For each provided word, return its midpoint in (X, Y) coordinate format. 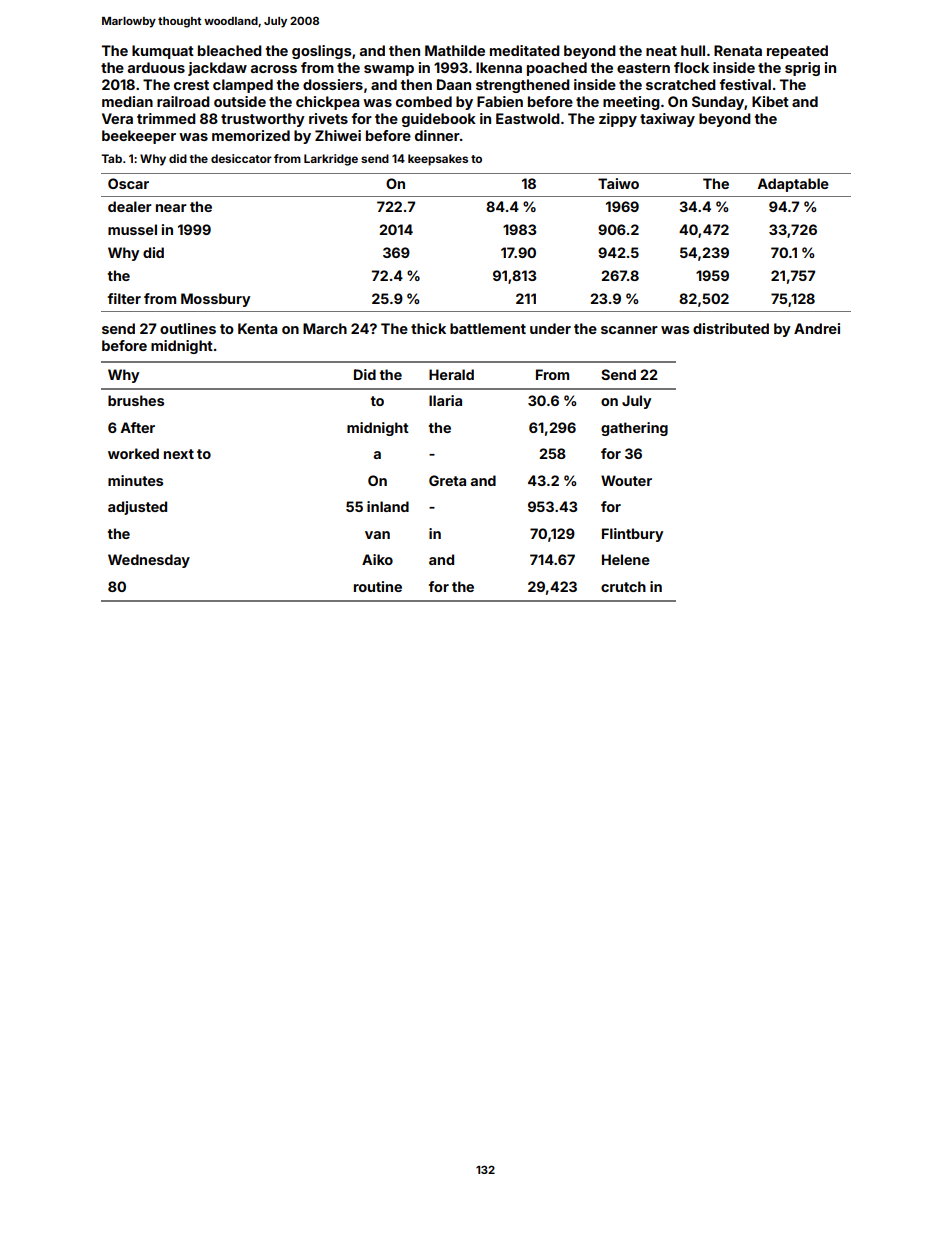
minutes (135, 480)
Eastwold (528, 118)
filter (124, 298)
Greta (447, 480)
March (325, 328)
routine (378, 586)
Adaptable (793, 185)
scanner (629, 330)
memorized (251, 135)
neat (661, 51)
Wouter (626, 480)
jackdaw (217, 69)
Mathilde (455, 50)
